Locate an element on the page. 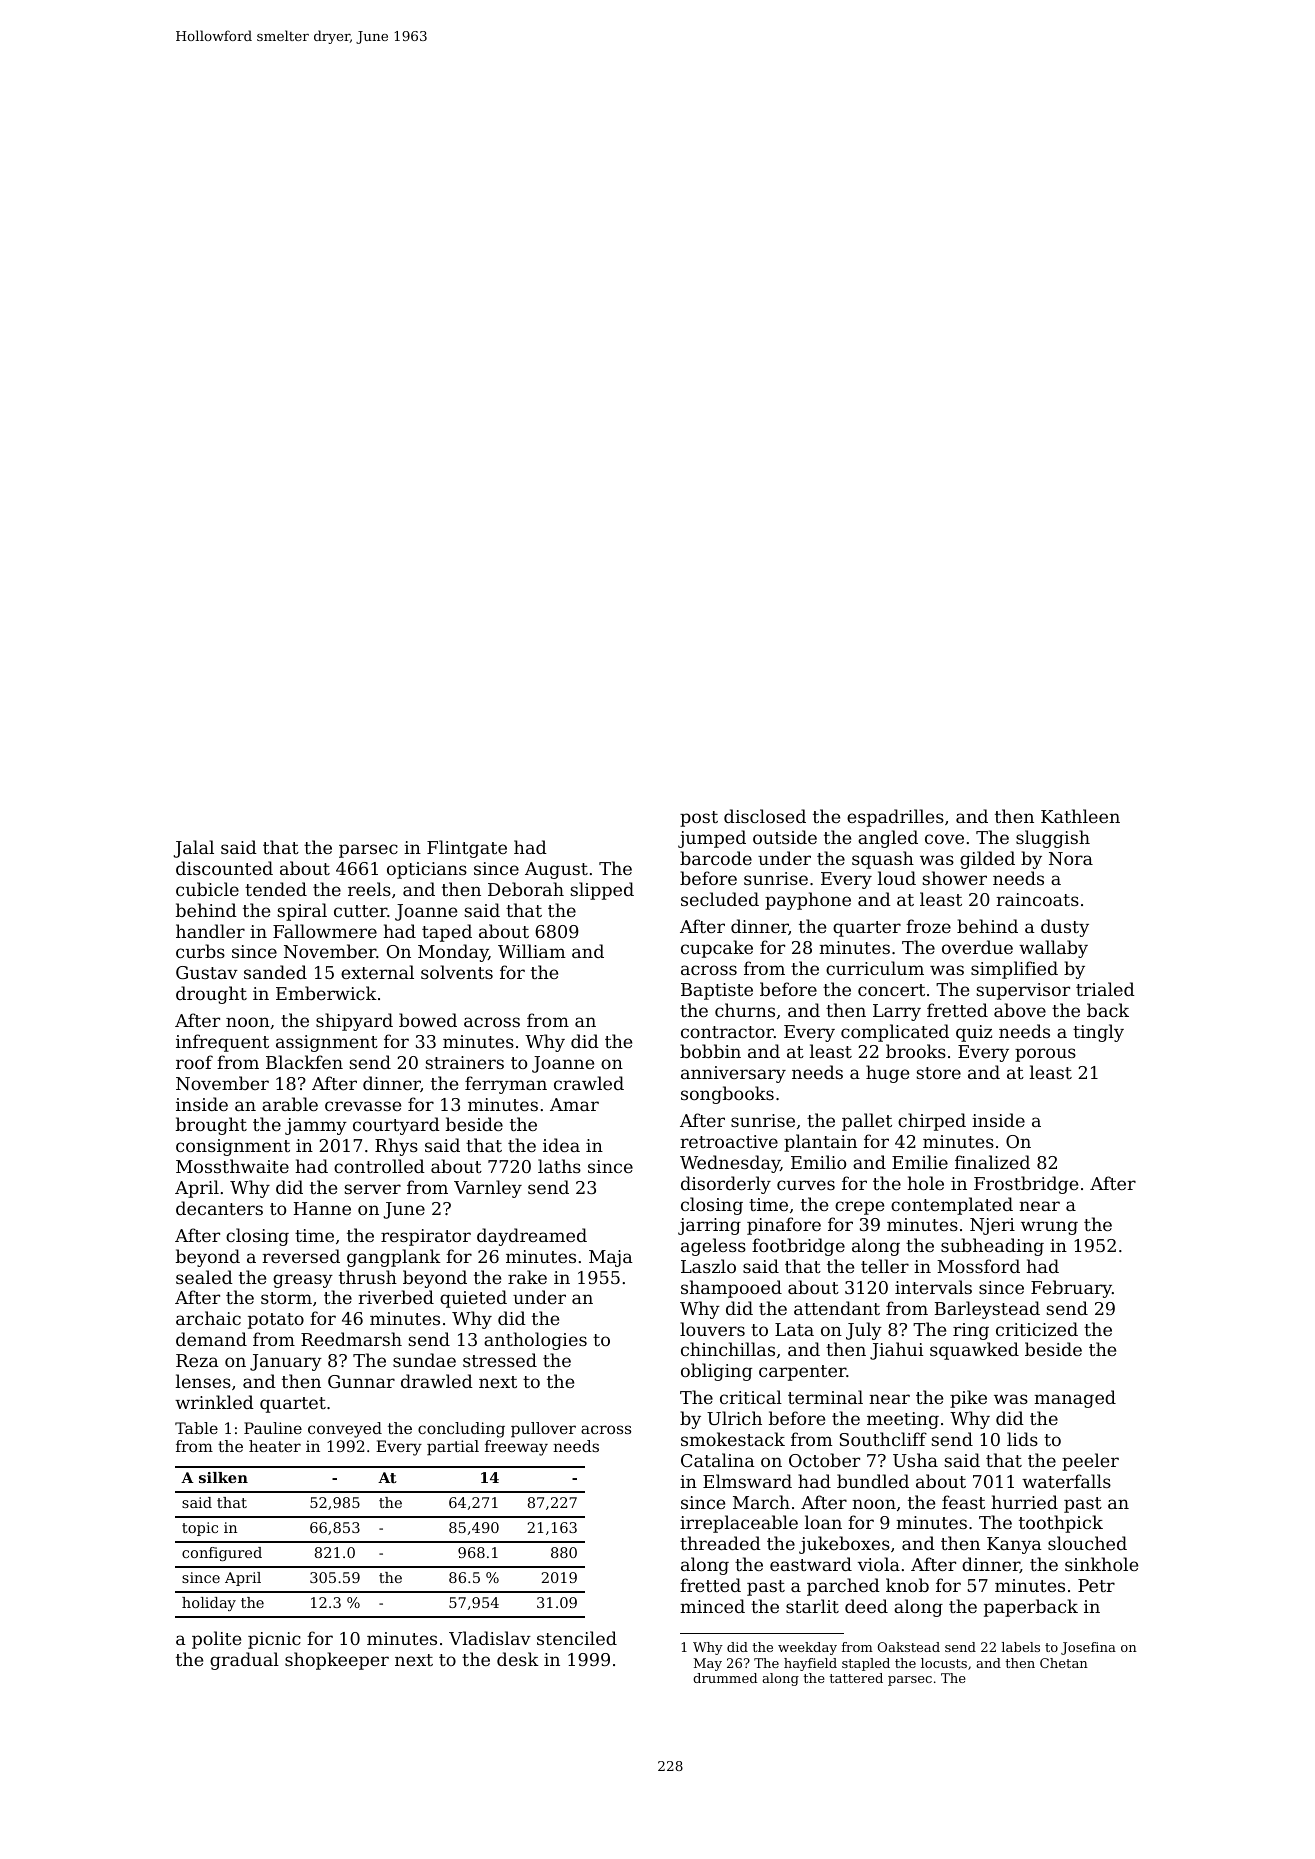 This image has width=1315, height=1859. Jalal is located at coordinates (194, 849).
